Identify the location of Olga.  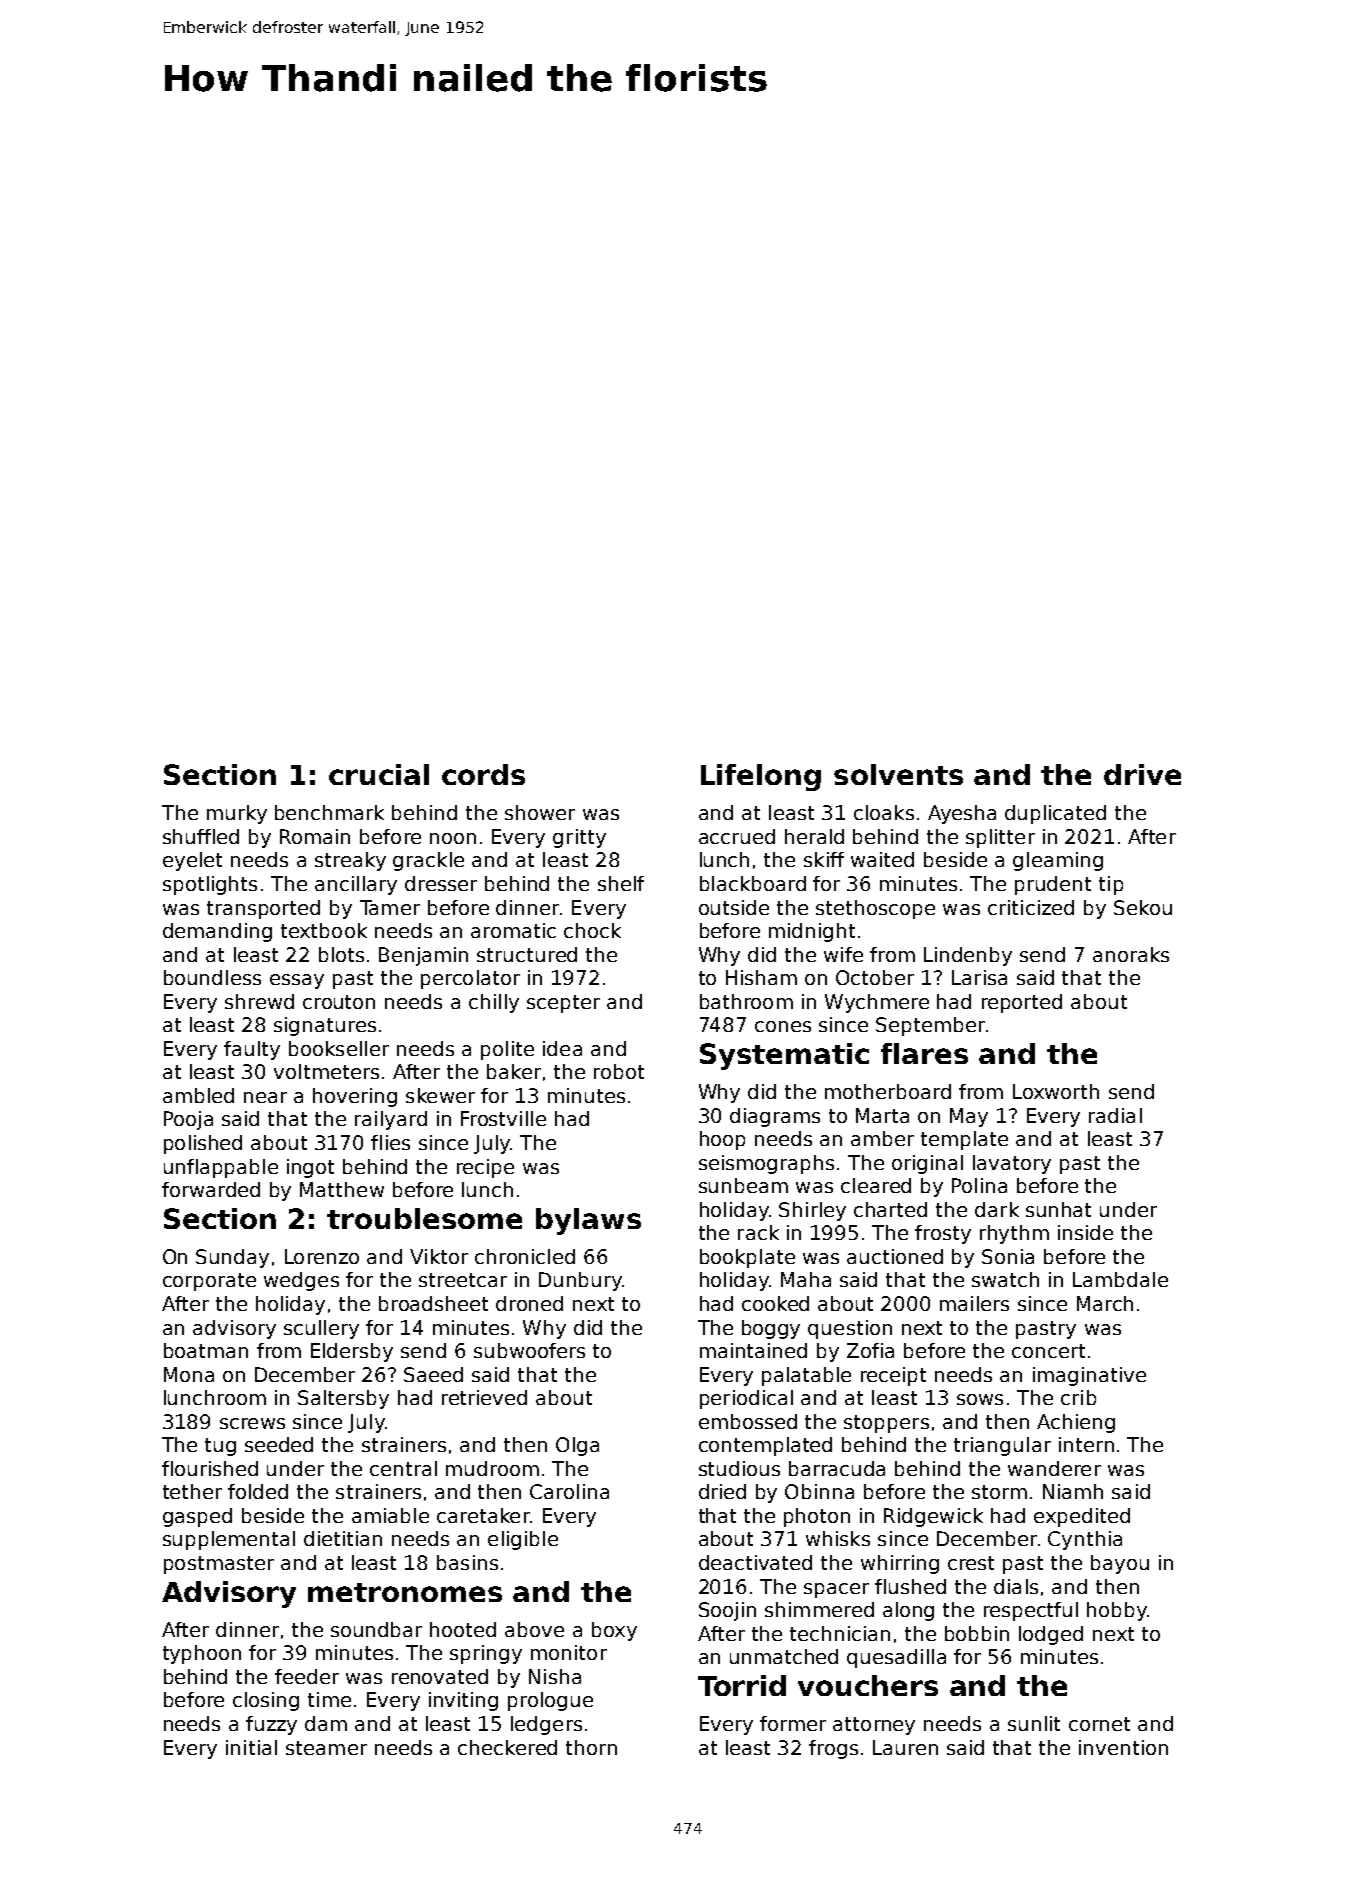
(577, 1446).
